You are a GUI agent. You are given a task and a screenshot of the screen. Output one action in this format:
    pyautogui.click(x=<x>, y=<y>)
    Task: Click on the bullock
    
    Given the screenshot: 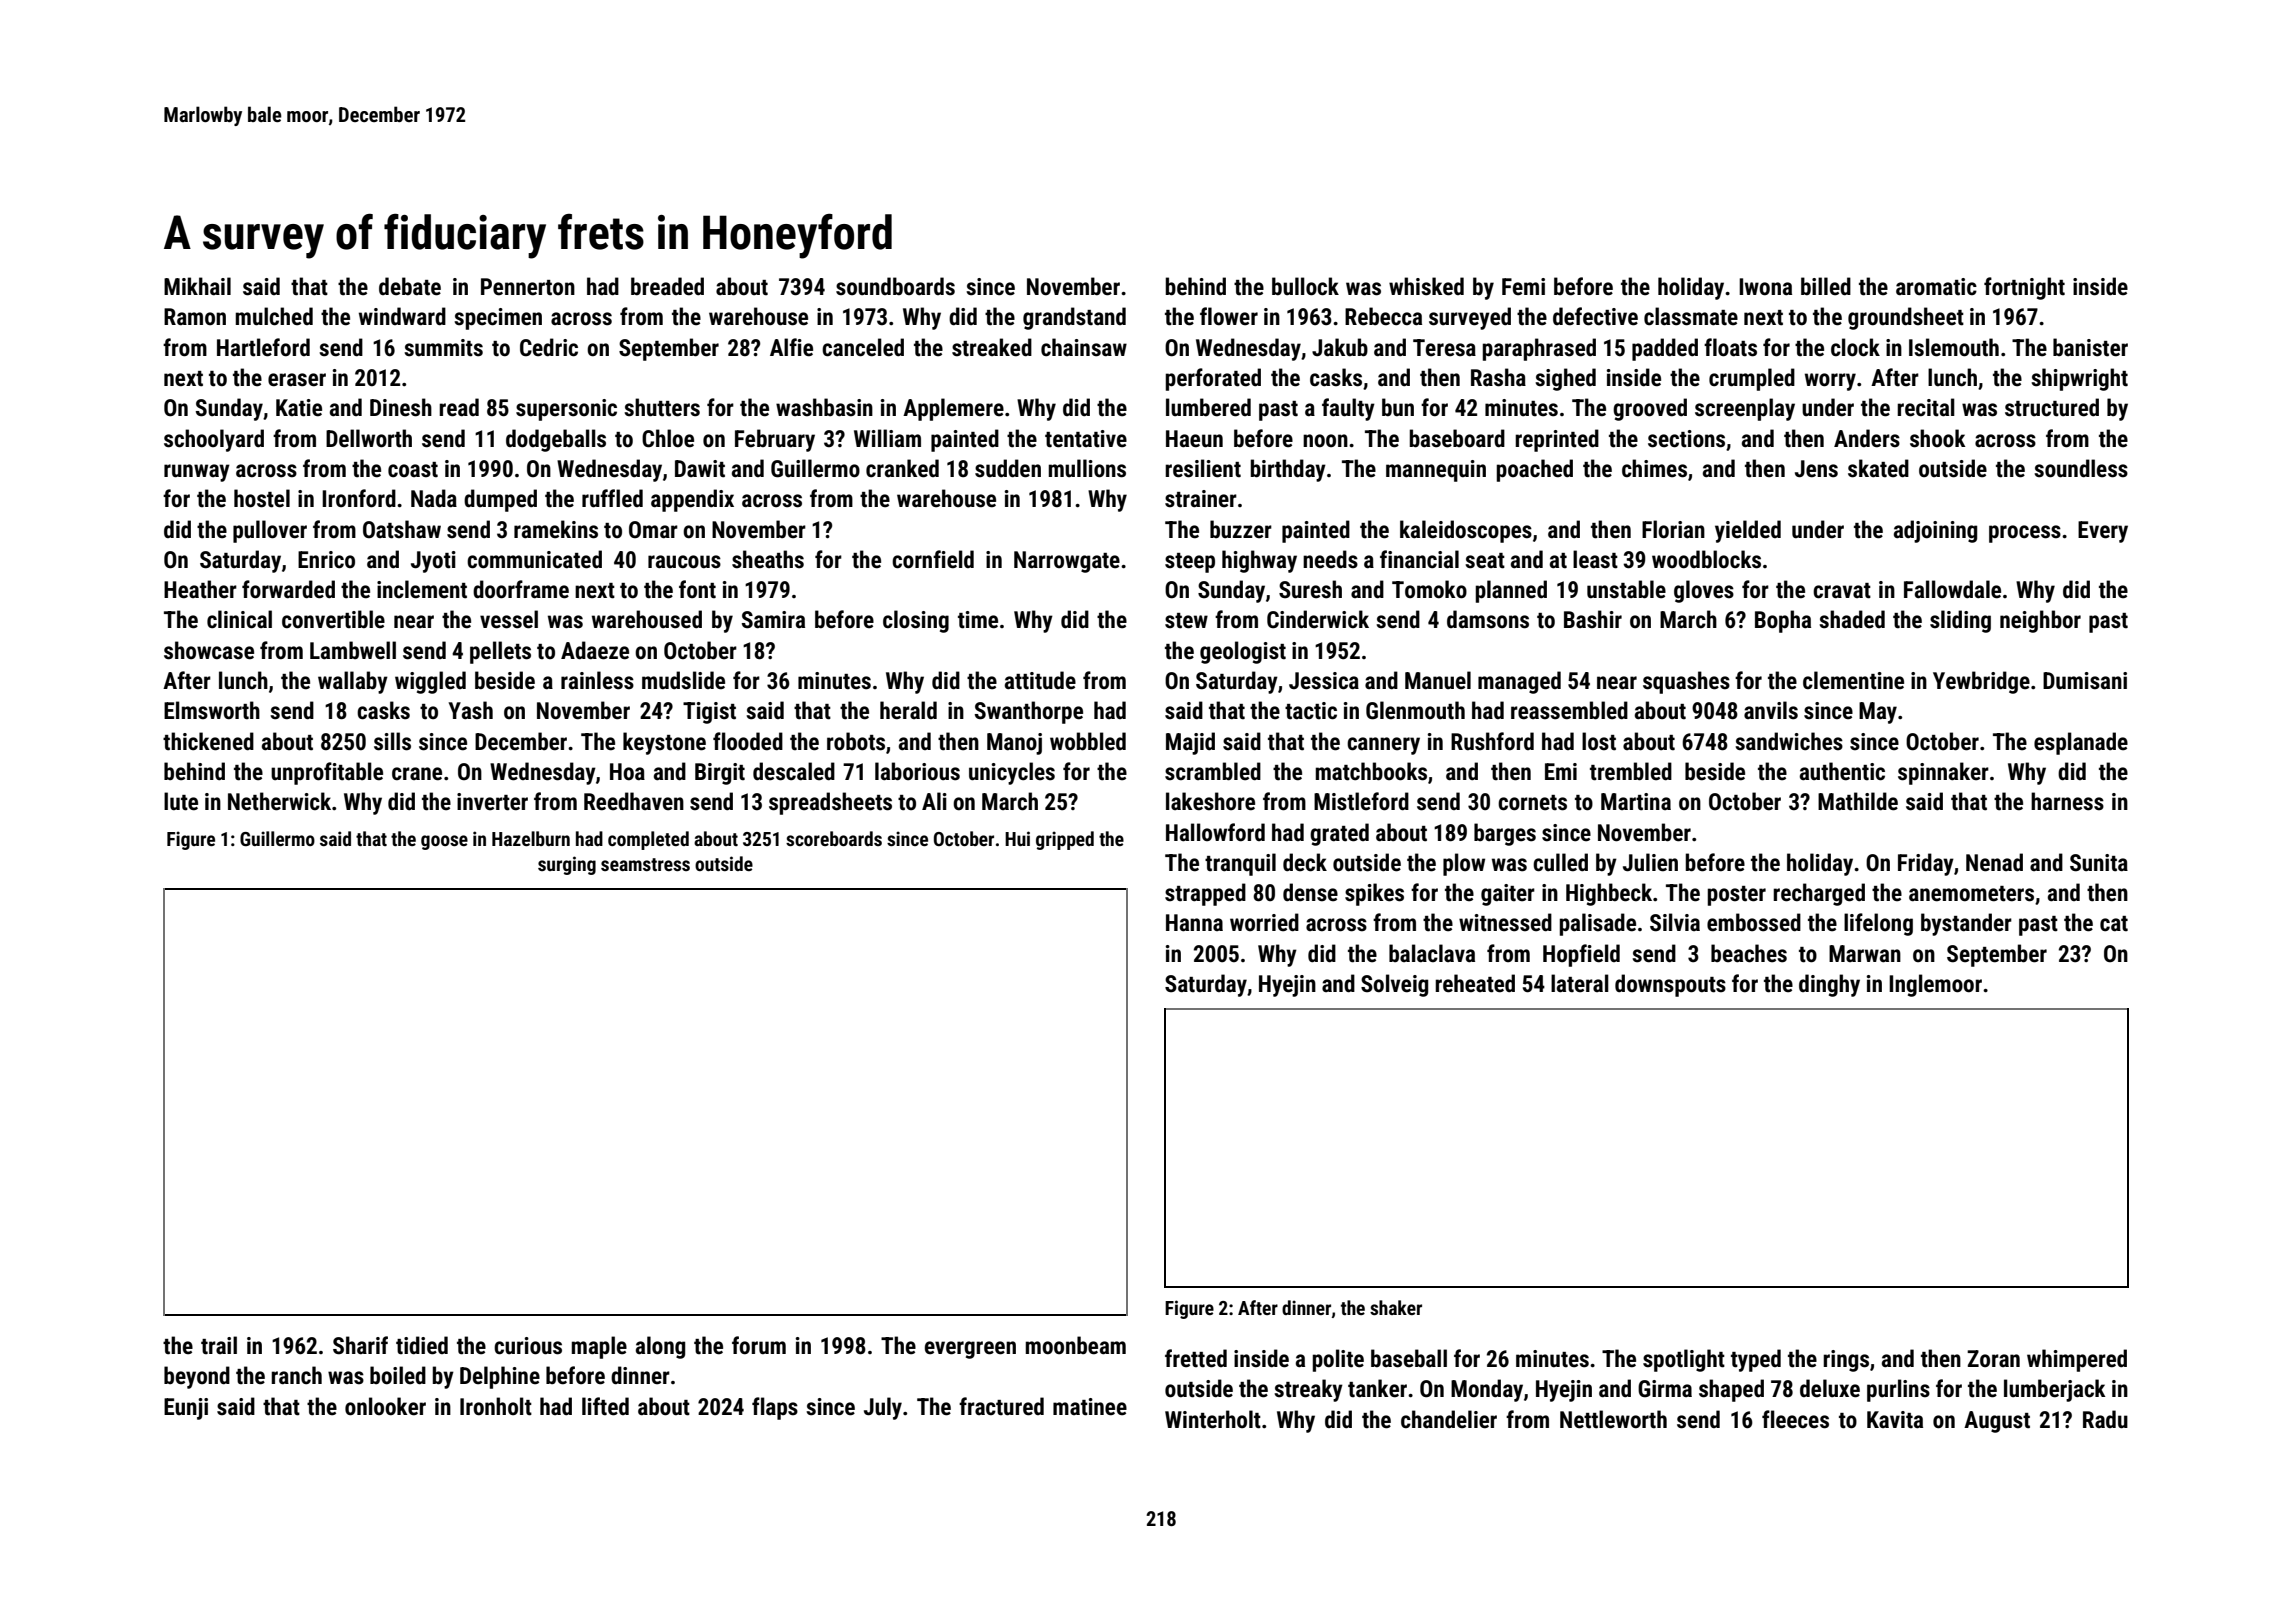 What is the action you would take?
    pyautogui.click(x=1305, y=286)
